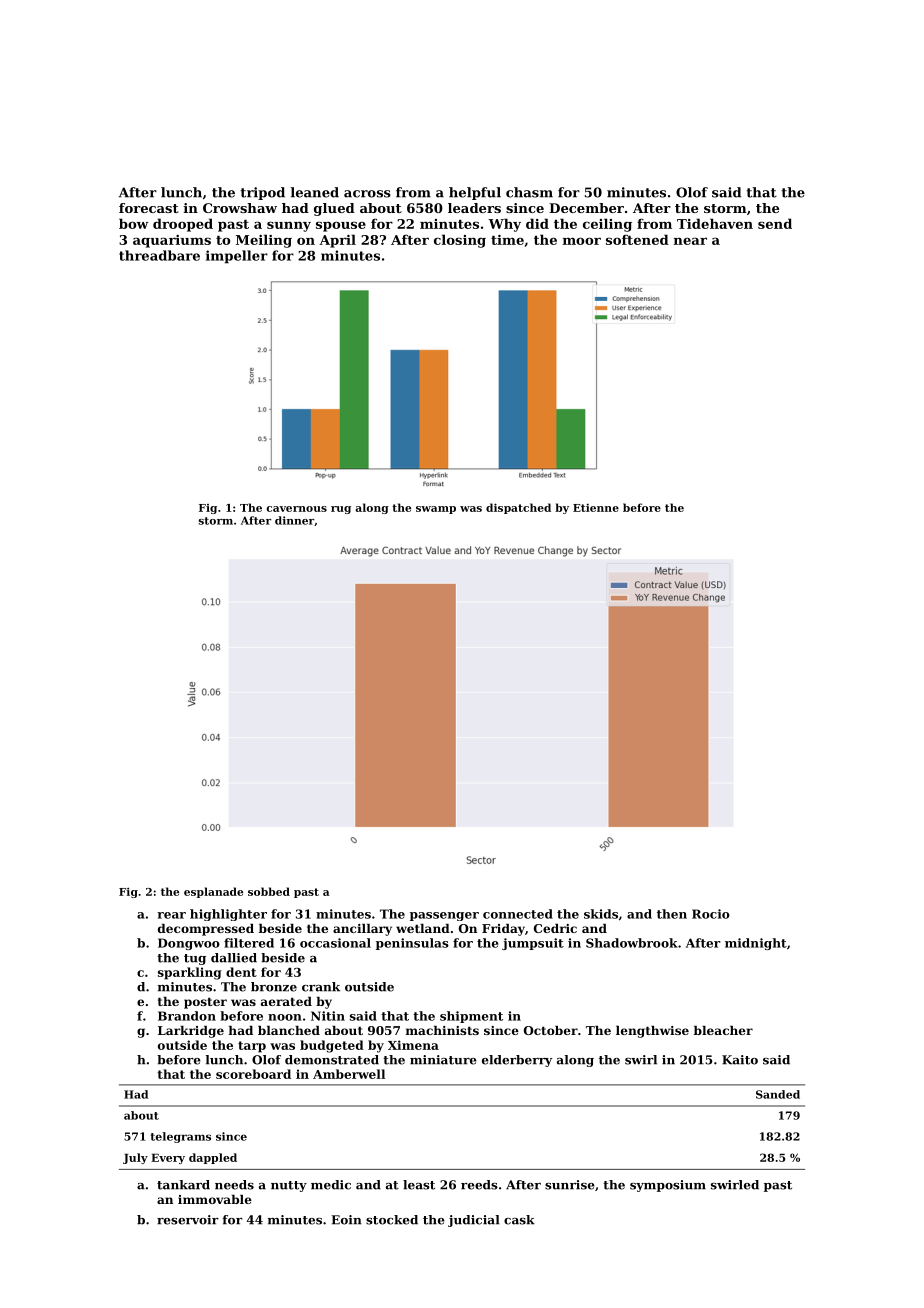 The width and height of the screenshot is (924, 1308). What do you see at coordinates (213, 892) in the screenshot?
I see `esplanade` at bounding box center [213, 892].
